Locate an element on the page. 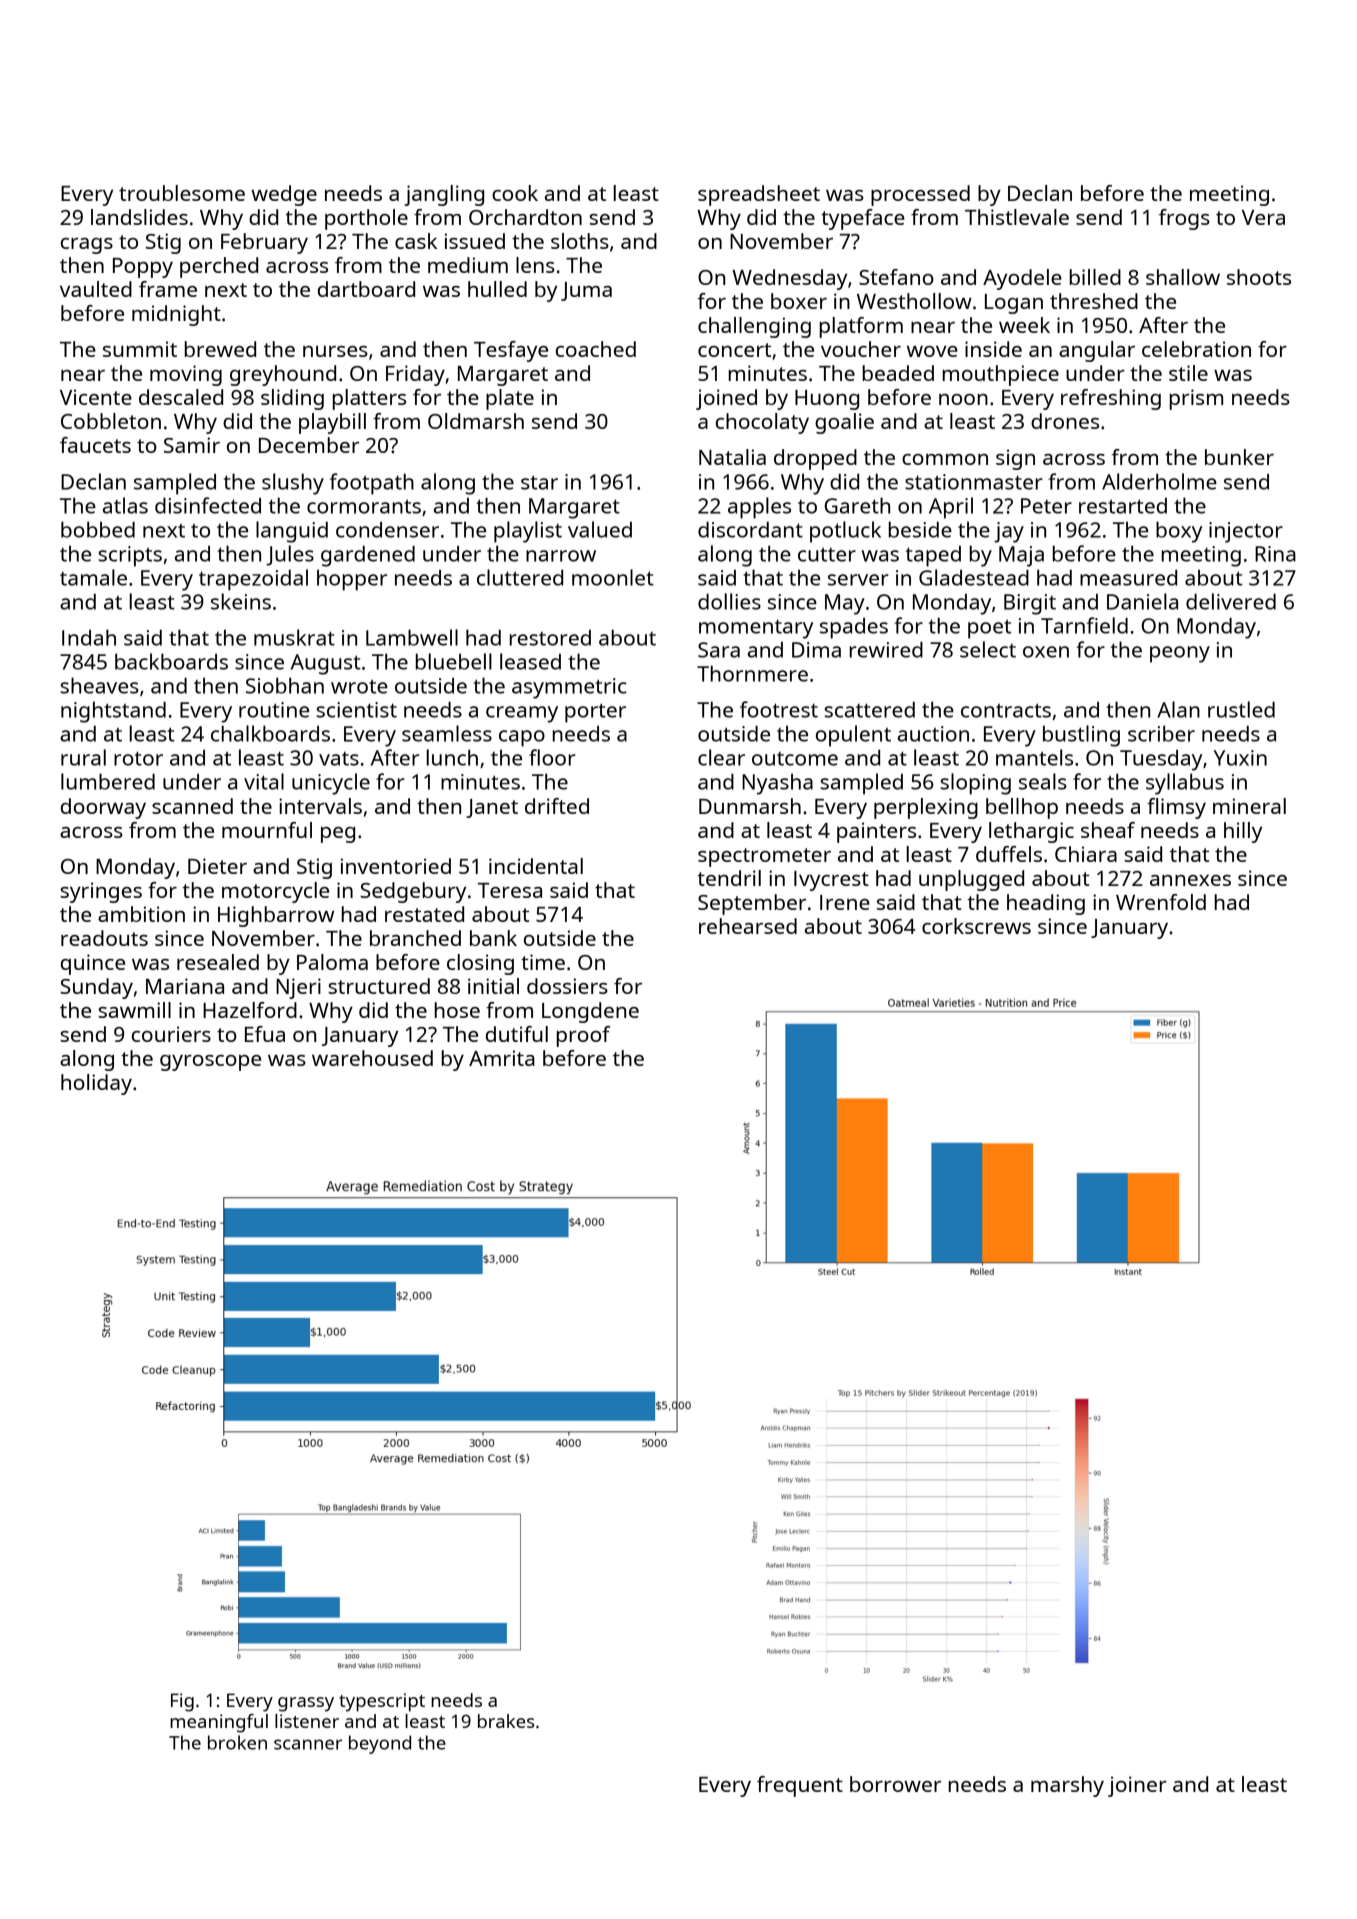 The height and width of the document is (1919, 1357). typescript is located at coordinates (382, 1702).
